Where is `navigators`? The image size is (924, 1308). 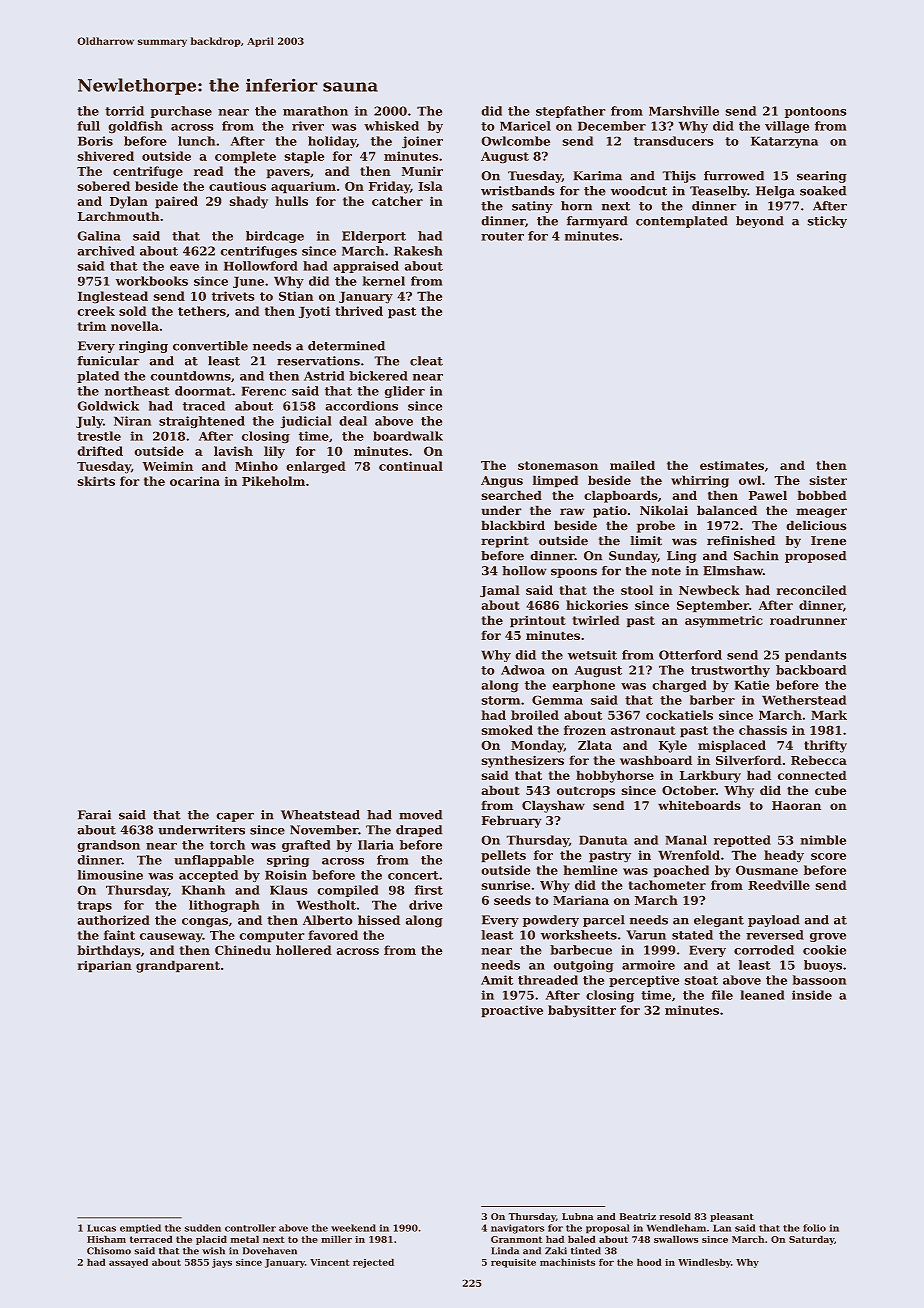
navigators is located at coordinates (517, 1229).
